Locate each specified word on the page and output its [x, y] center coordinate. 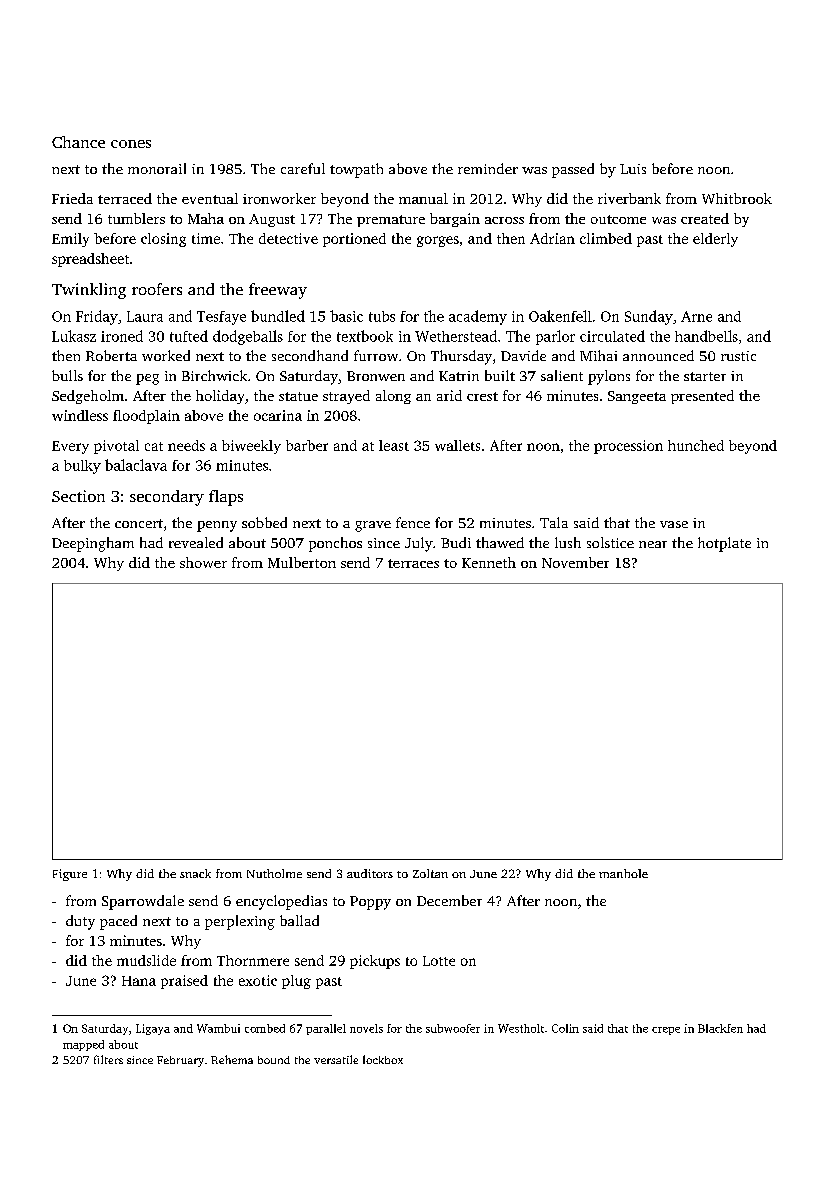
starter [705, 376]
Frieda [72, 198]
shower [203, 562]
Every [70, 447]
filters [108, 1059]
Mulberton [302, 562]
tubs [382, 316]
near [653, 544]
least [394, 445]
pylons [609, 377]
